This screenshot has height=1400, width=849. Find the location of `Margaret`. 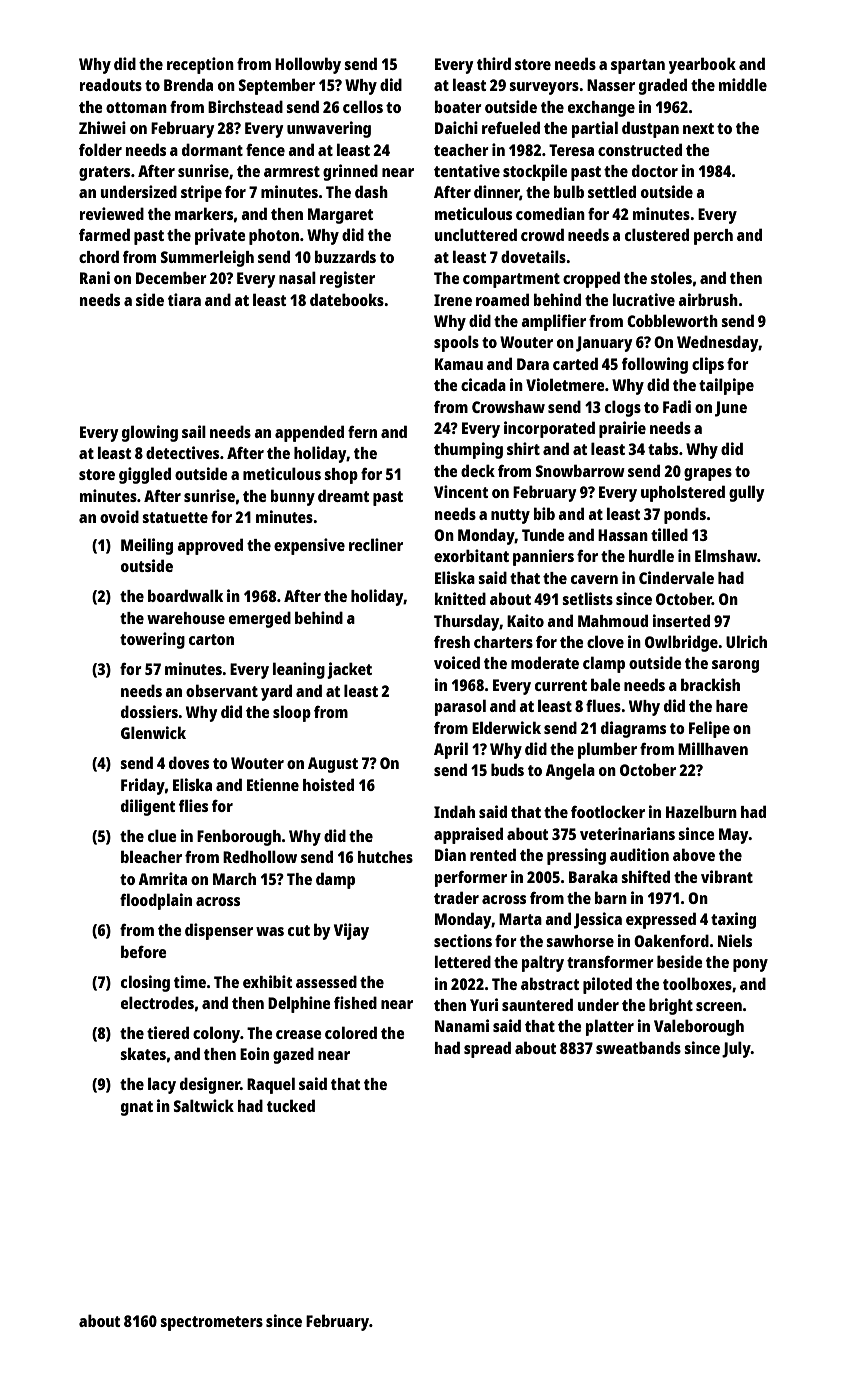

Margaret is located at coordinates (340, 216).
